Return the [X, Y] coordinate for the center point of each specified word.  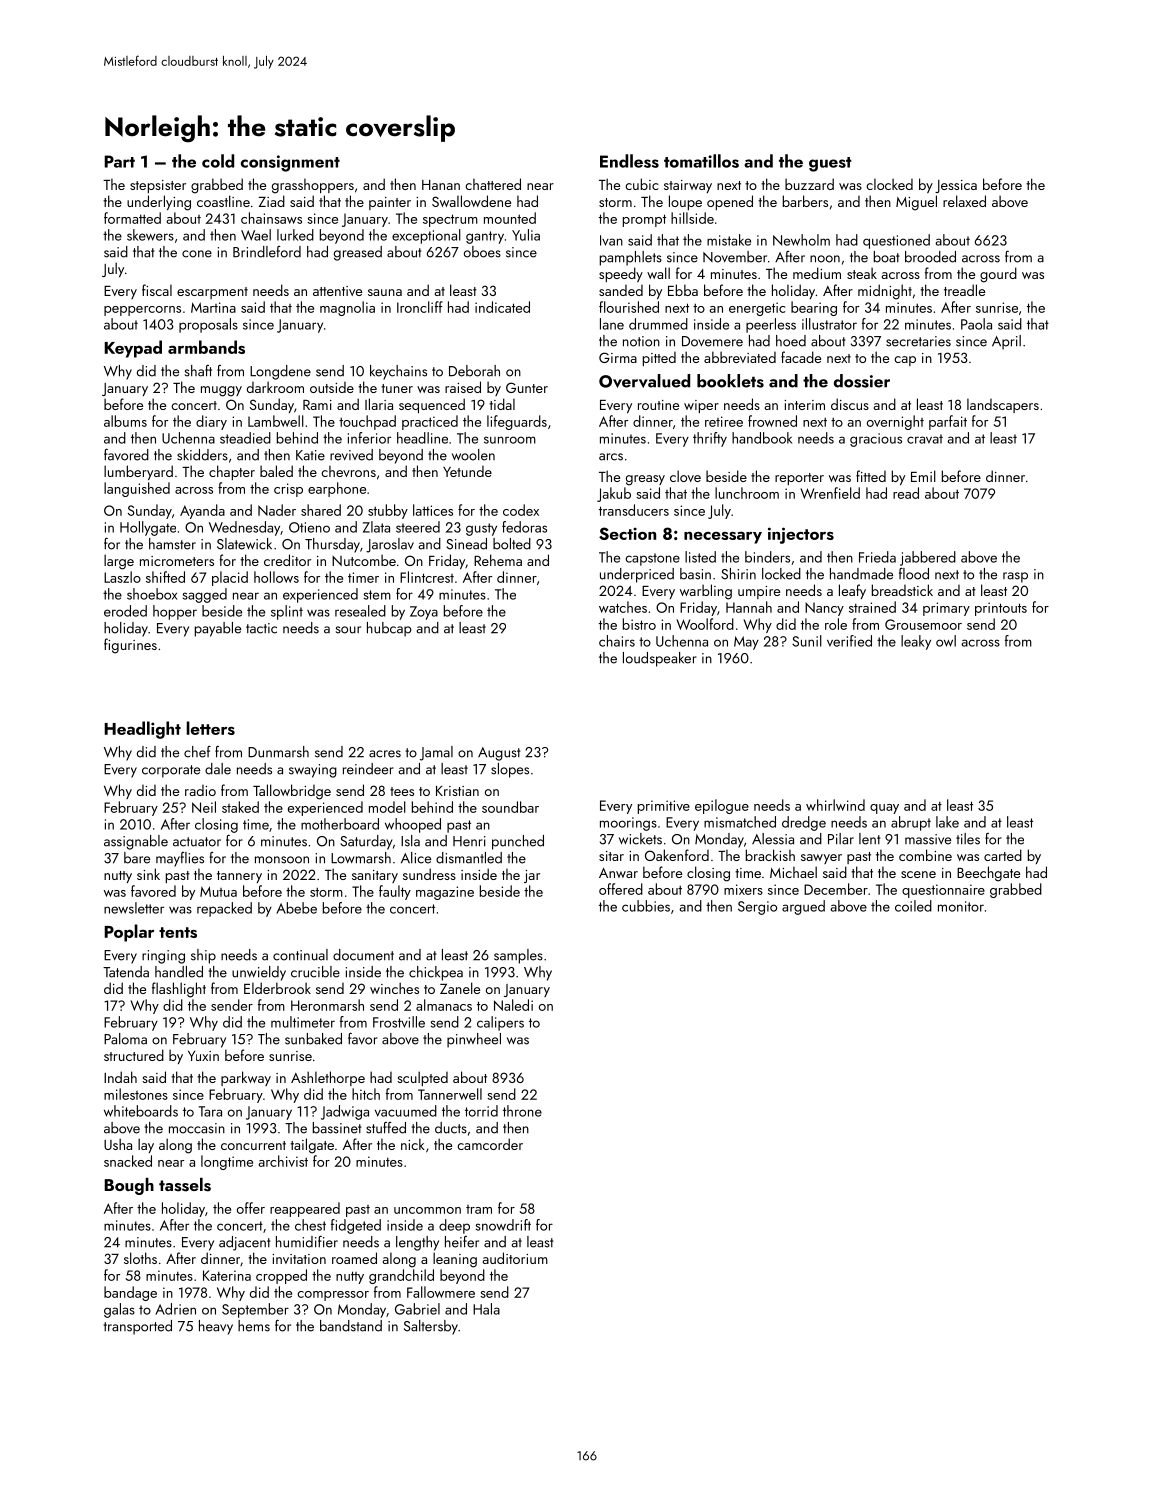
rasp [1015, 577]
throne [522, 1111]
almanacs [444, 1005]
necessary [723, 538]
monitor [961, 906]
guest [830, 164]
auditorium [515, 1258]
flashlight [179, 990]
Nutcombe [364, 560]
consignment [290, 163]
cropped [281, 1276]
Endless [629, 161]
